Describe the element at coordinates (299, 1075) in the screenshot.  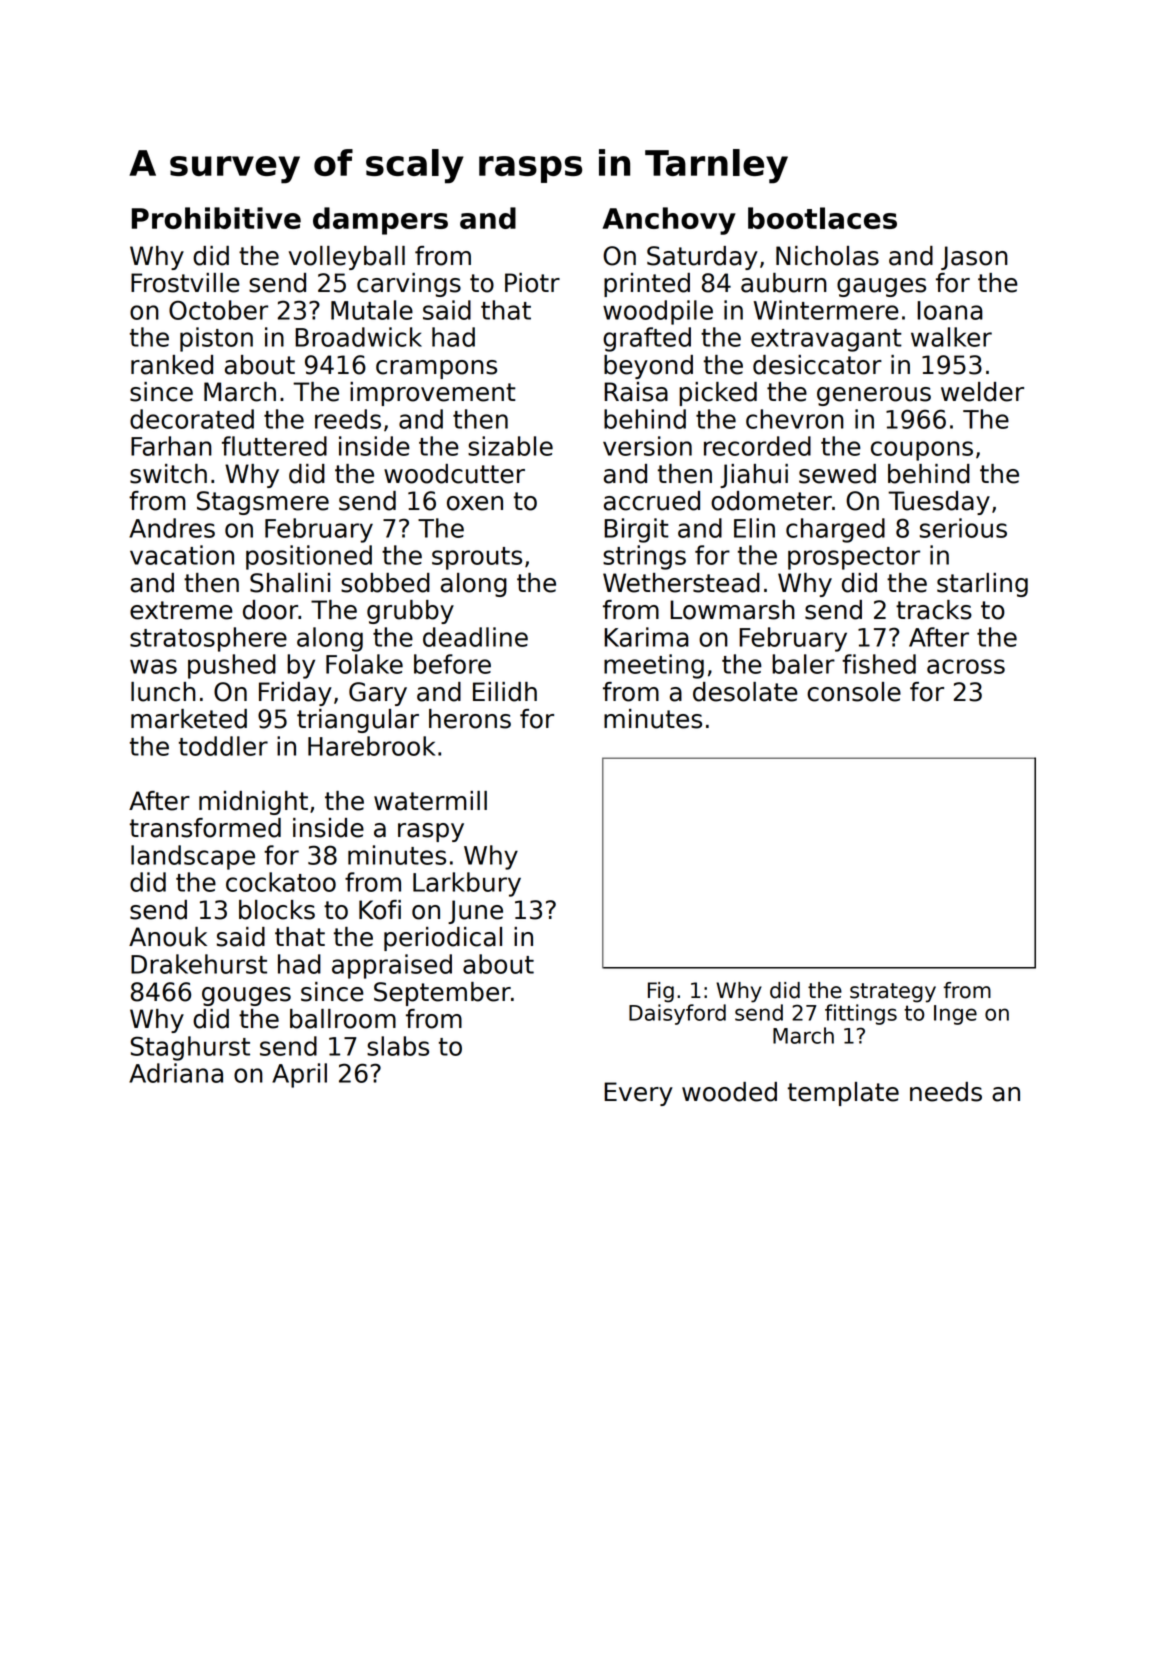
I see `April` at that location.
